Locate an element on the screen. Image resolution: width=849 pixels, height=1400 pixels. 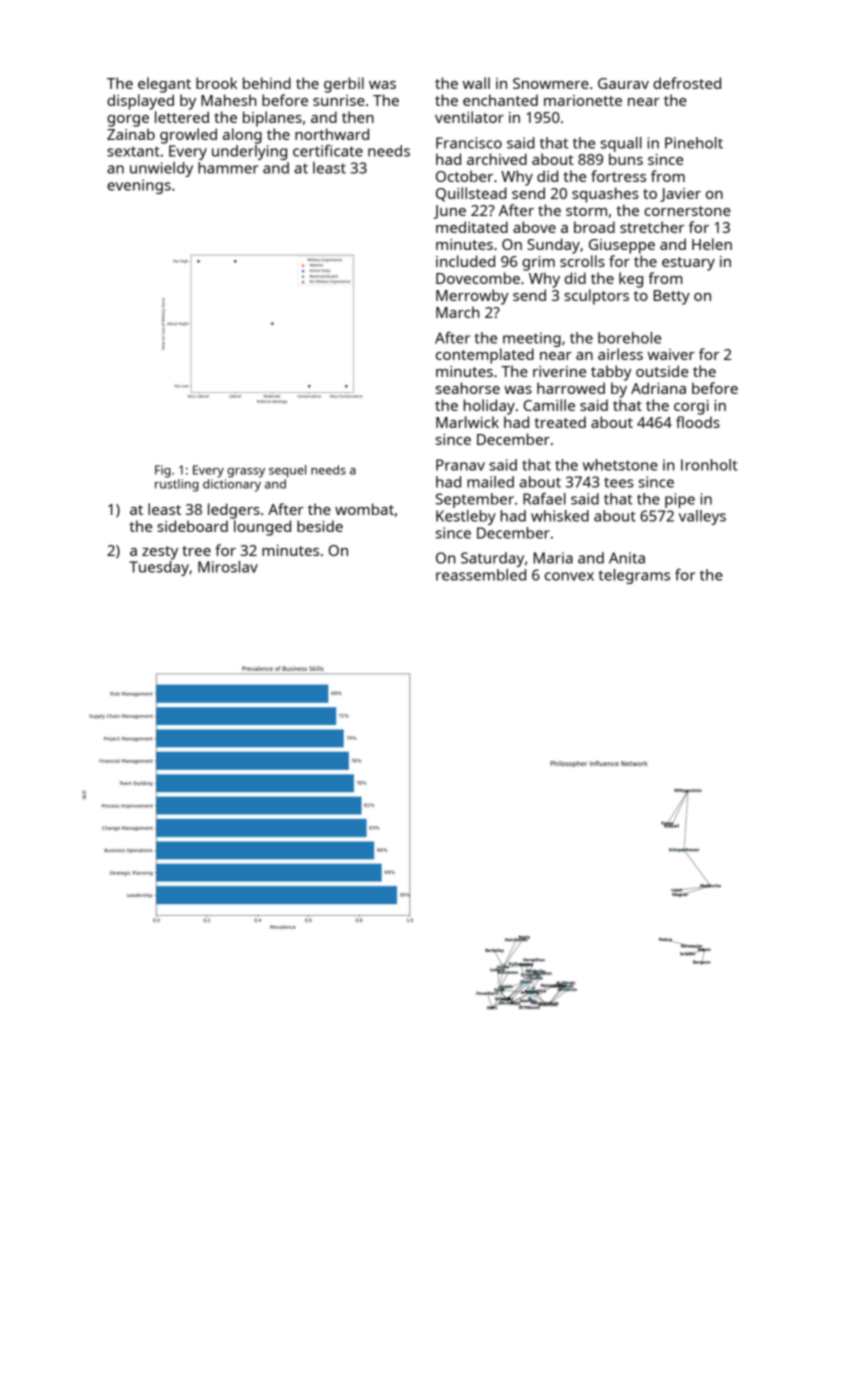
archived is located at coordinates (497, 159).
